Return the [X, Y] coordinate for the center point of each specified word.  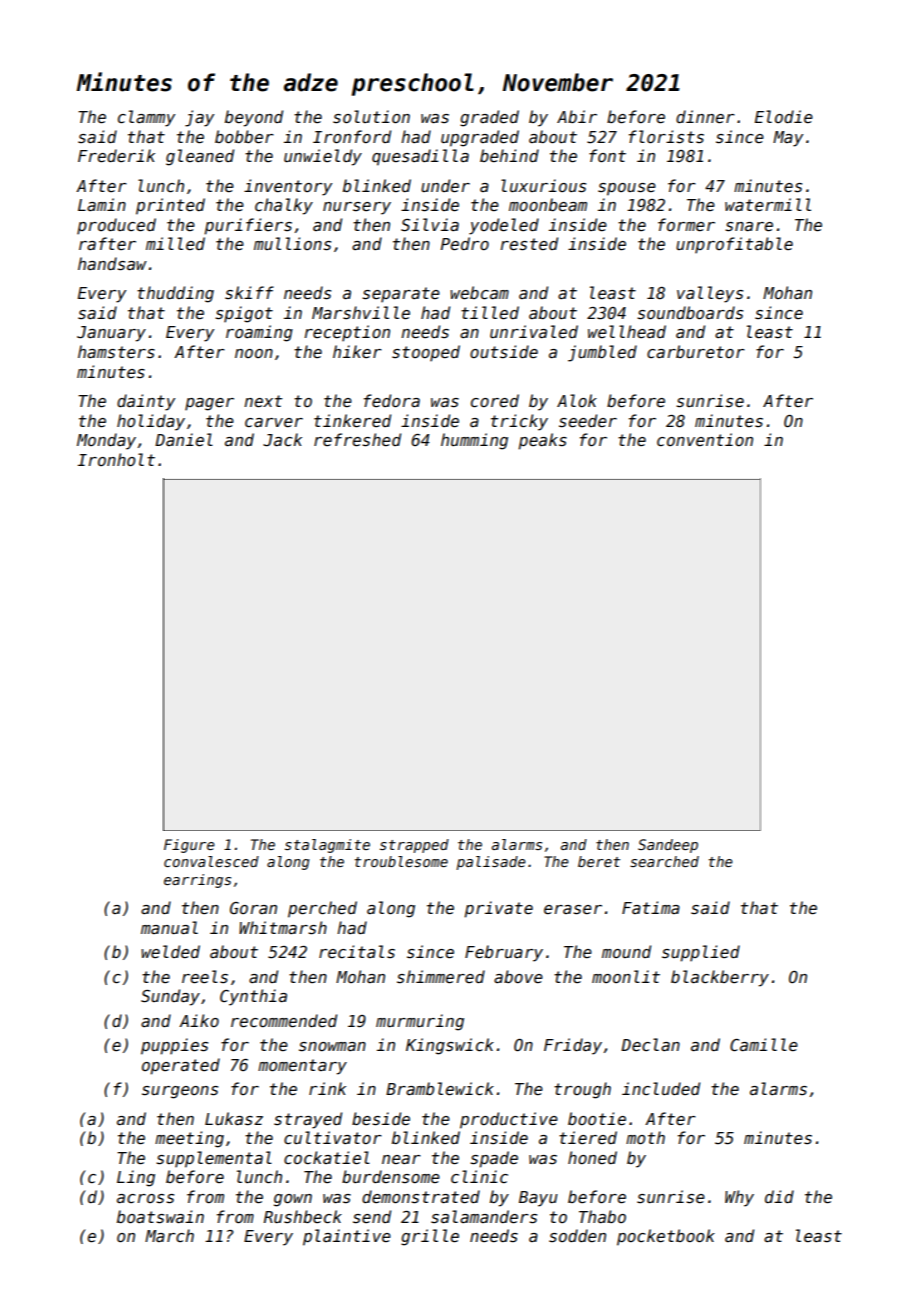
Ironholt [116, 459]
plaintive [347, 1237]
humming [474, 441]
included [661, 1088]
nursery [357, 208]
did [779, 1196]
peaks [542, 441]
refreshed [357, 440]
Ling [136, 1178]
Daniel [184, 439]
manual [169, 927]
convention [705, 440]
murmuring [420, 1022]
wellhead [627, 332]
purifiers [248, 226]
